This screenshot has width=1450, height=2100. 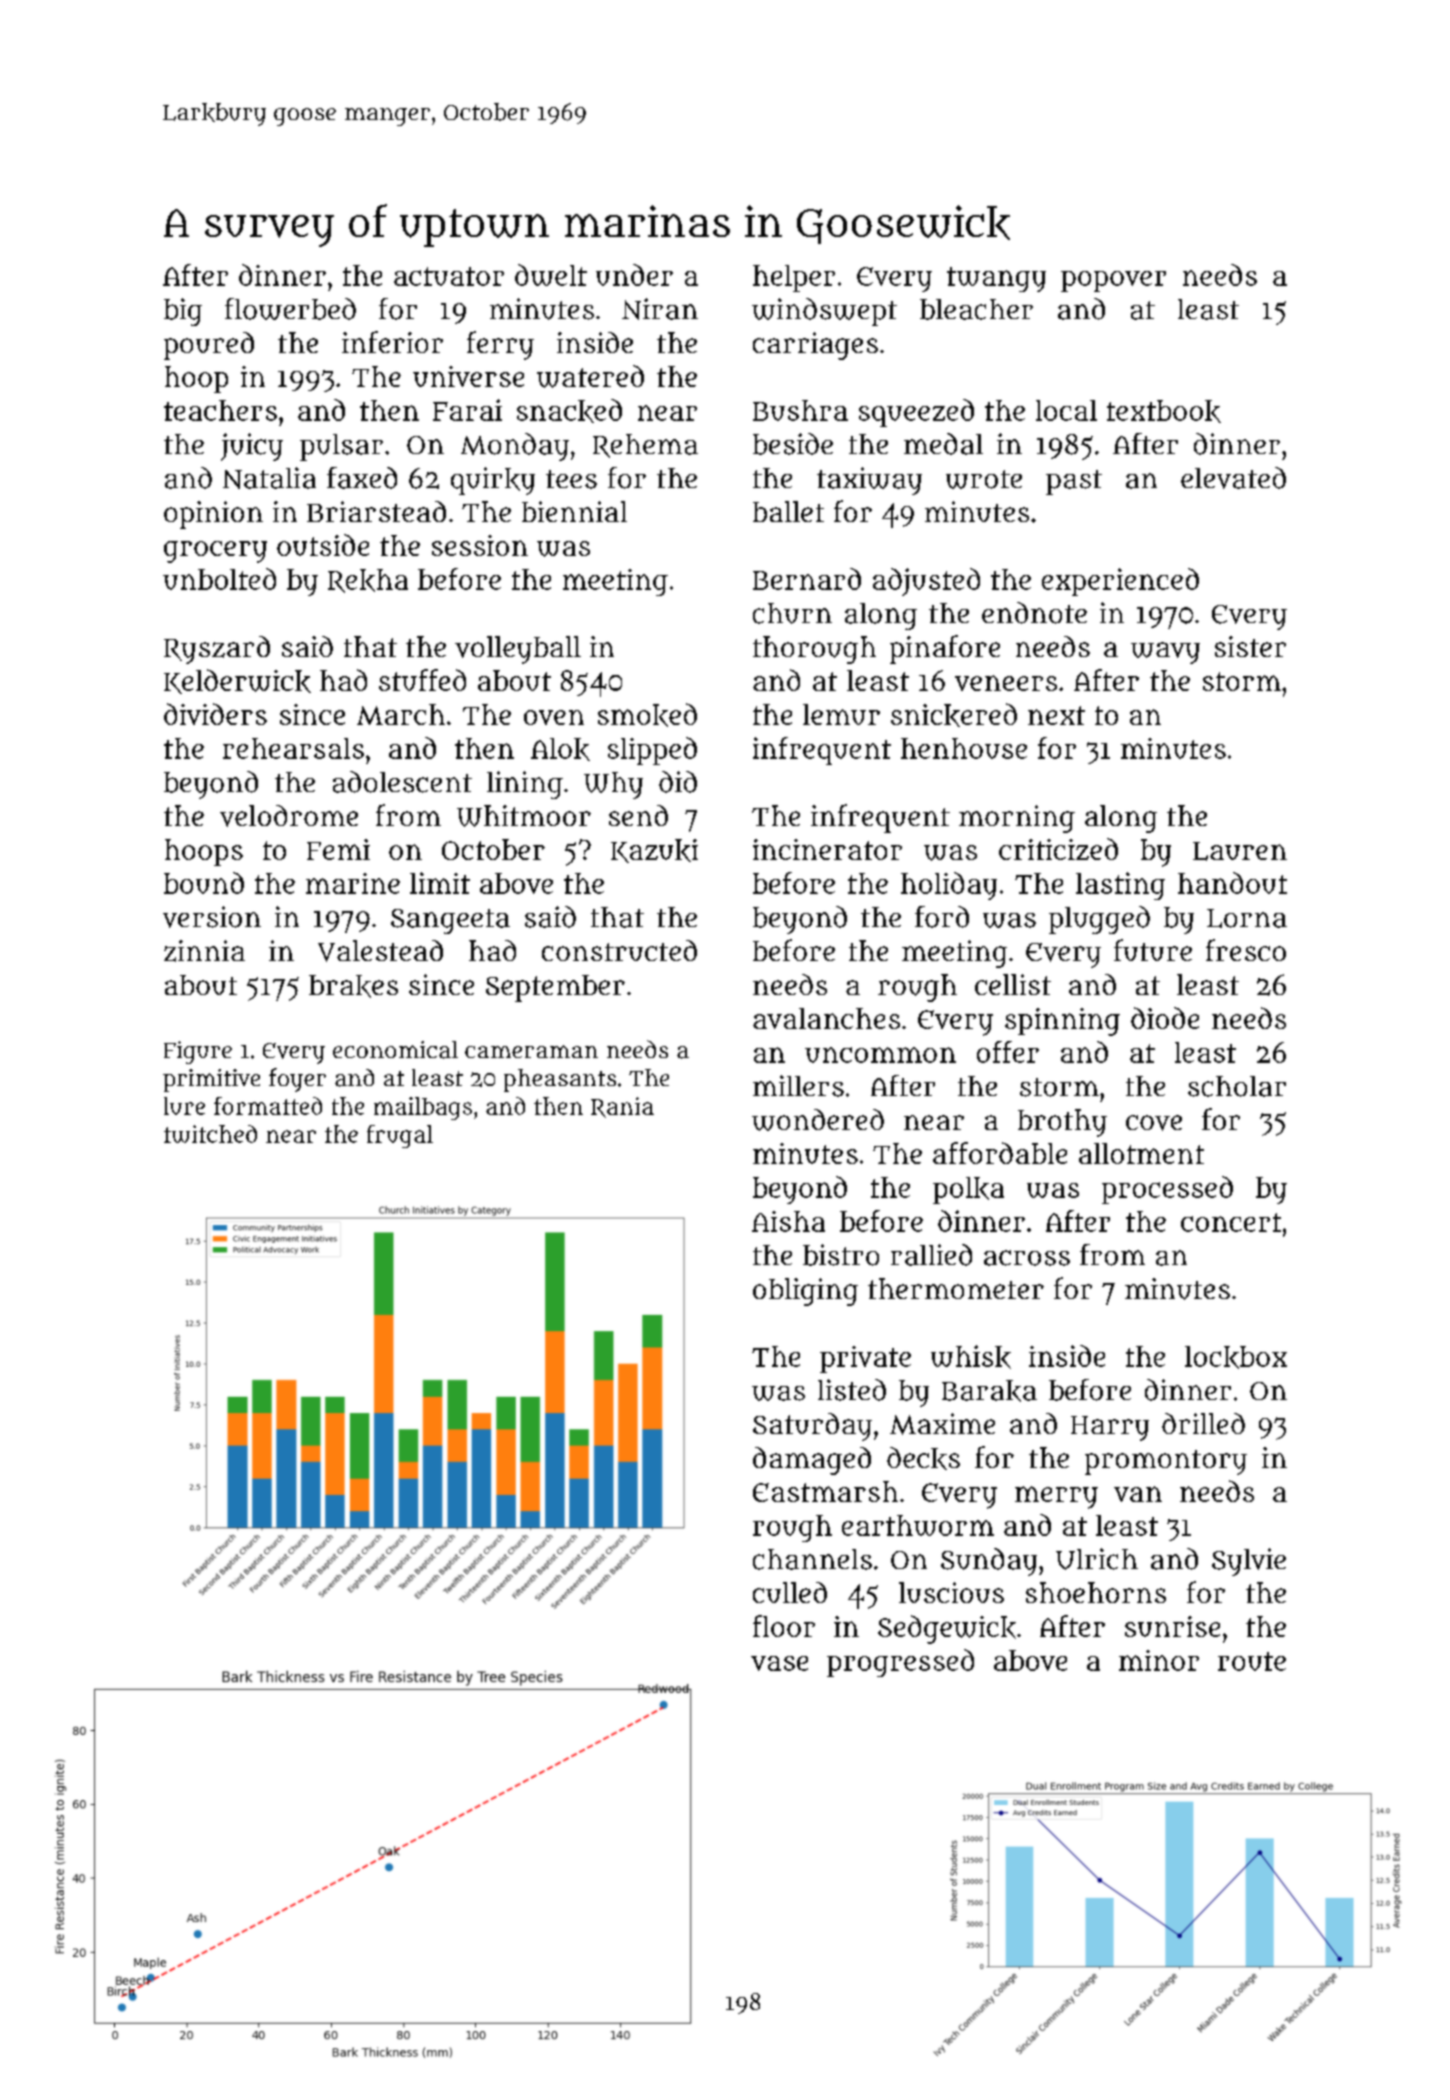 What do you see at coordinates (805, 1292) in the screenshot?
I see `obliging` at bounding box center [805, 1292].
